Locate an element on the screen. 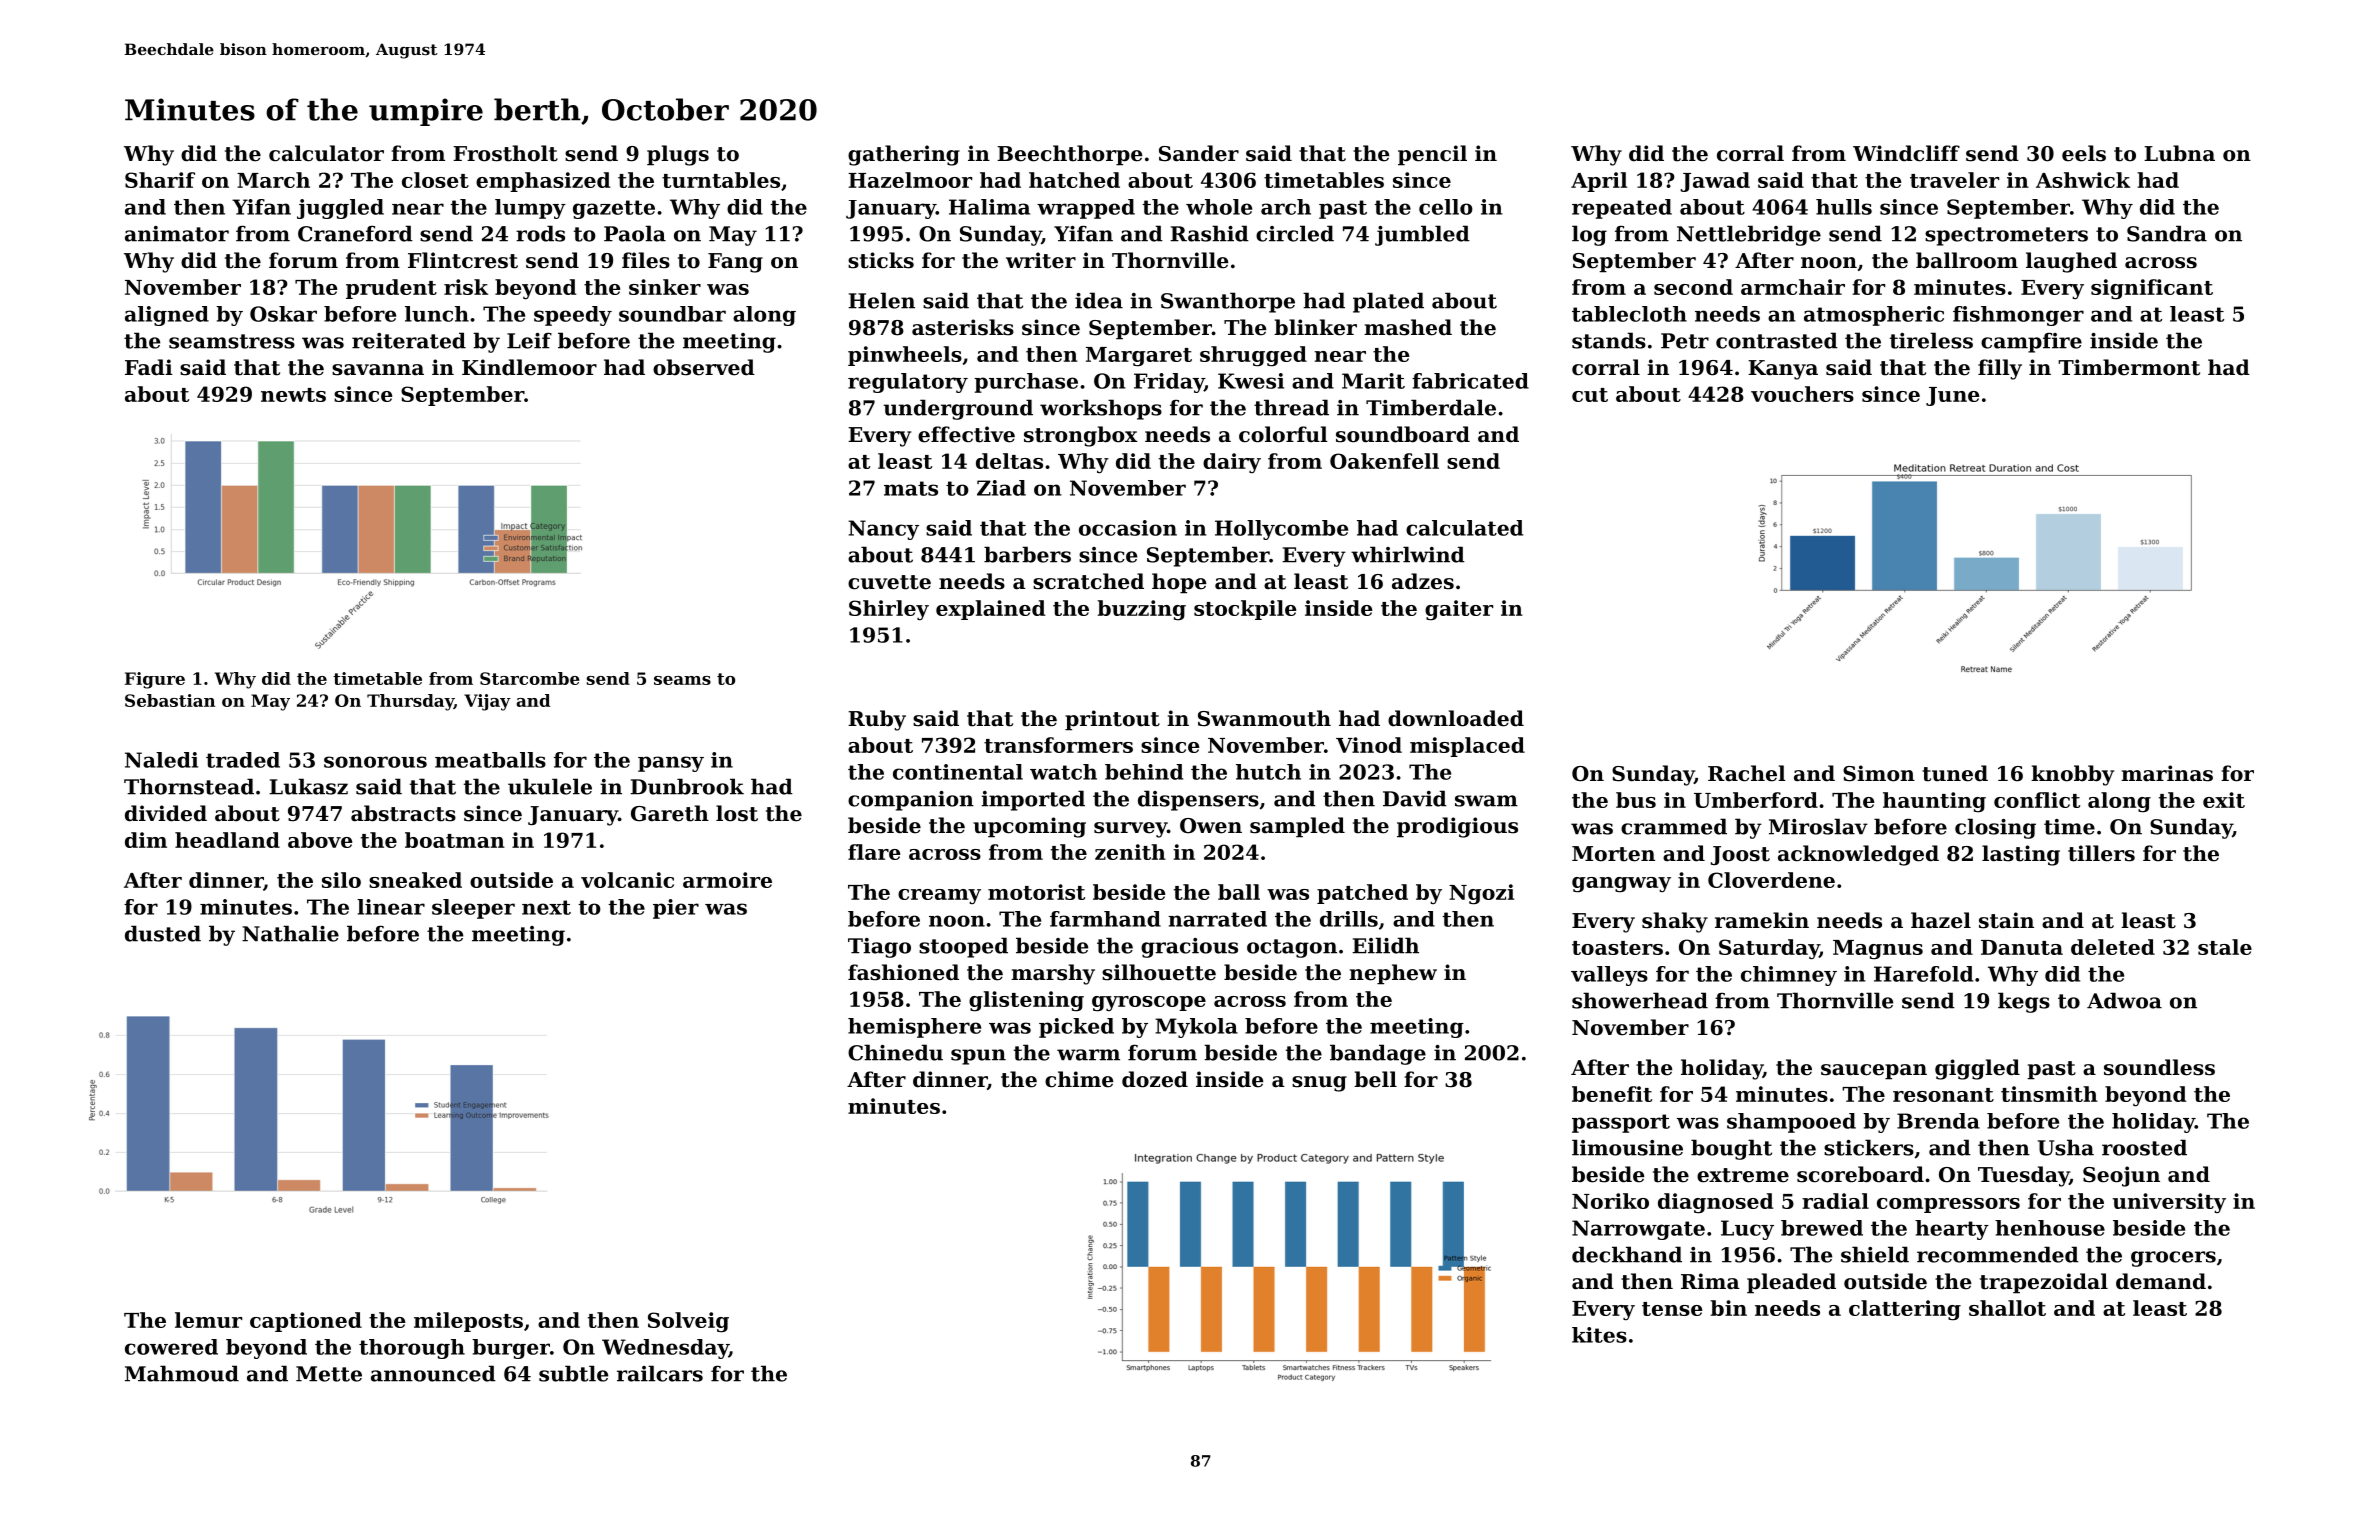 Image resolution: width=2380 pixels, height=1540 pixels. kegs is located at coordinates (2024, 1002).
